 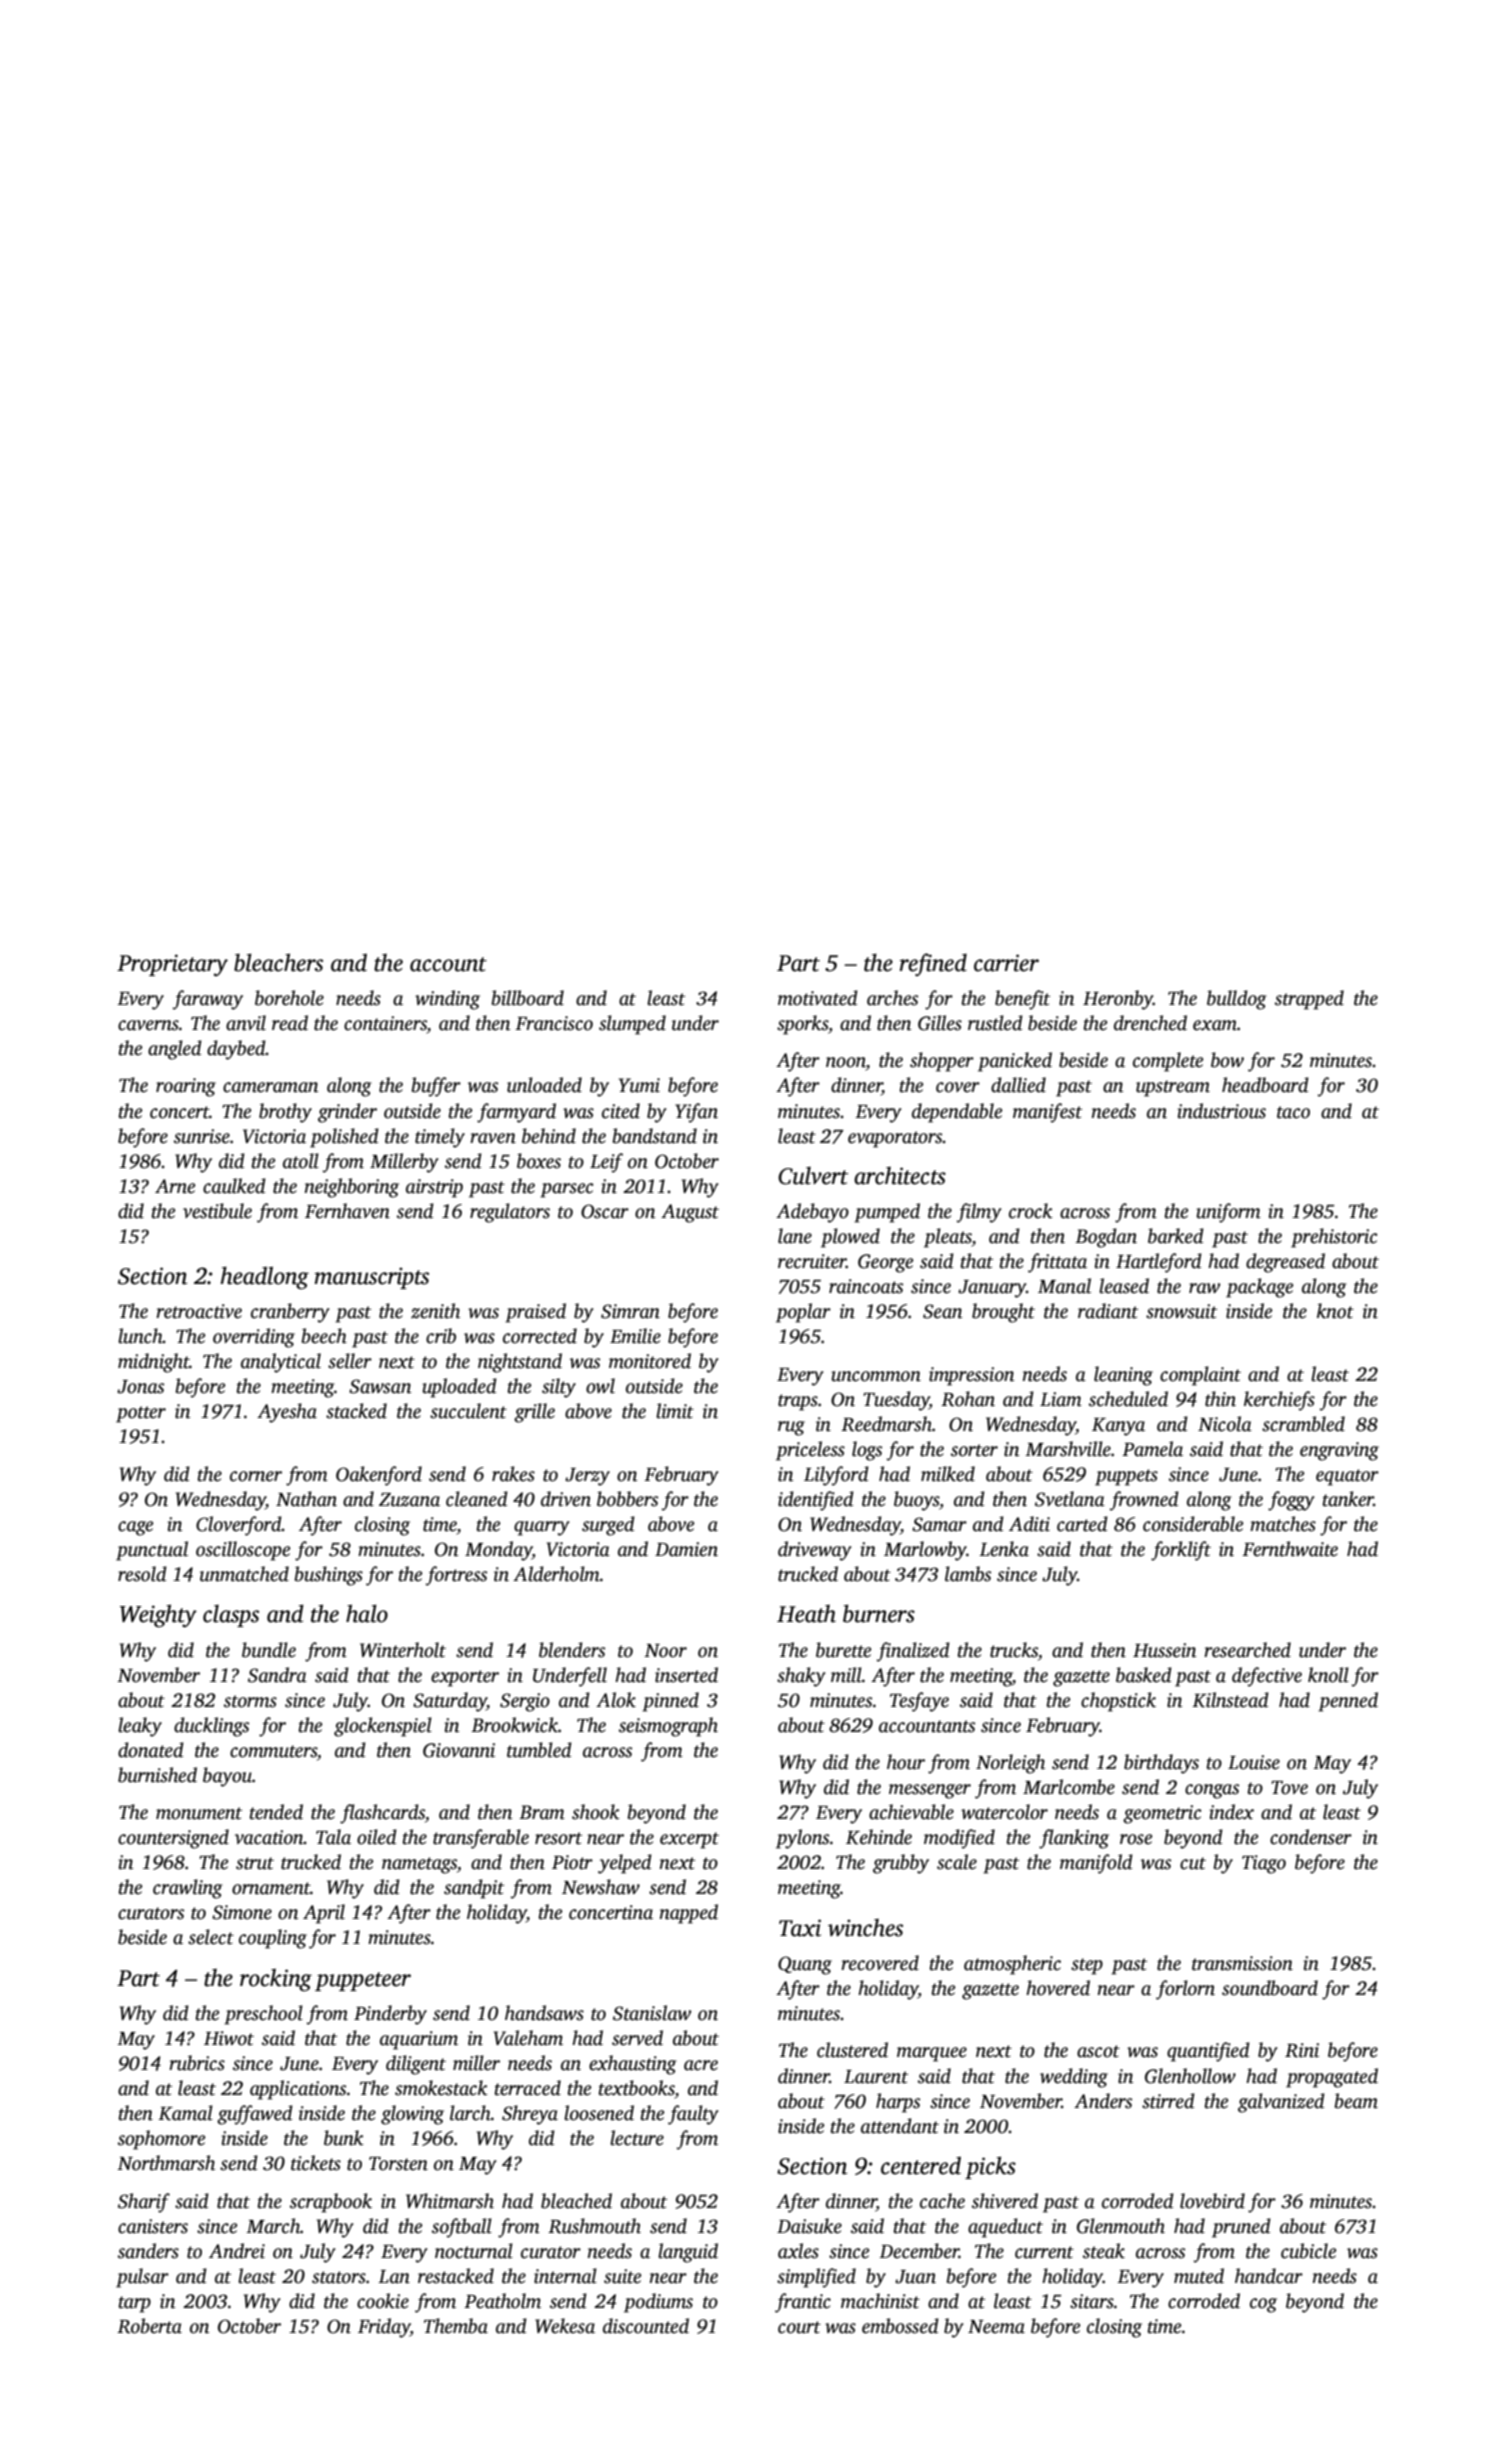 I want to click on Newshaw, so click(x=601, y=1887).
